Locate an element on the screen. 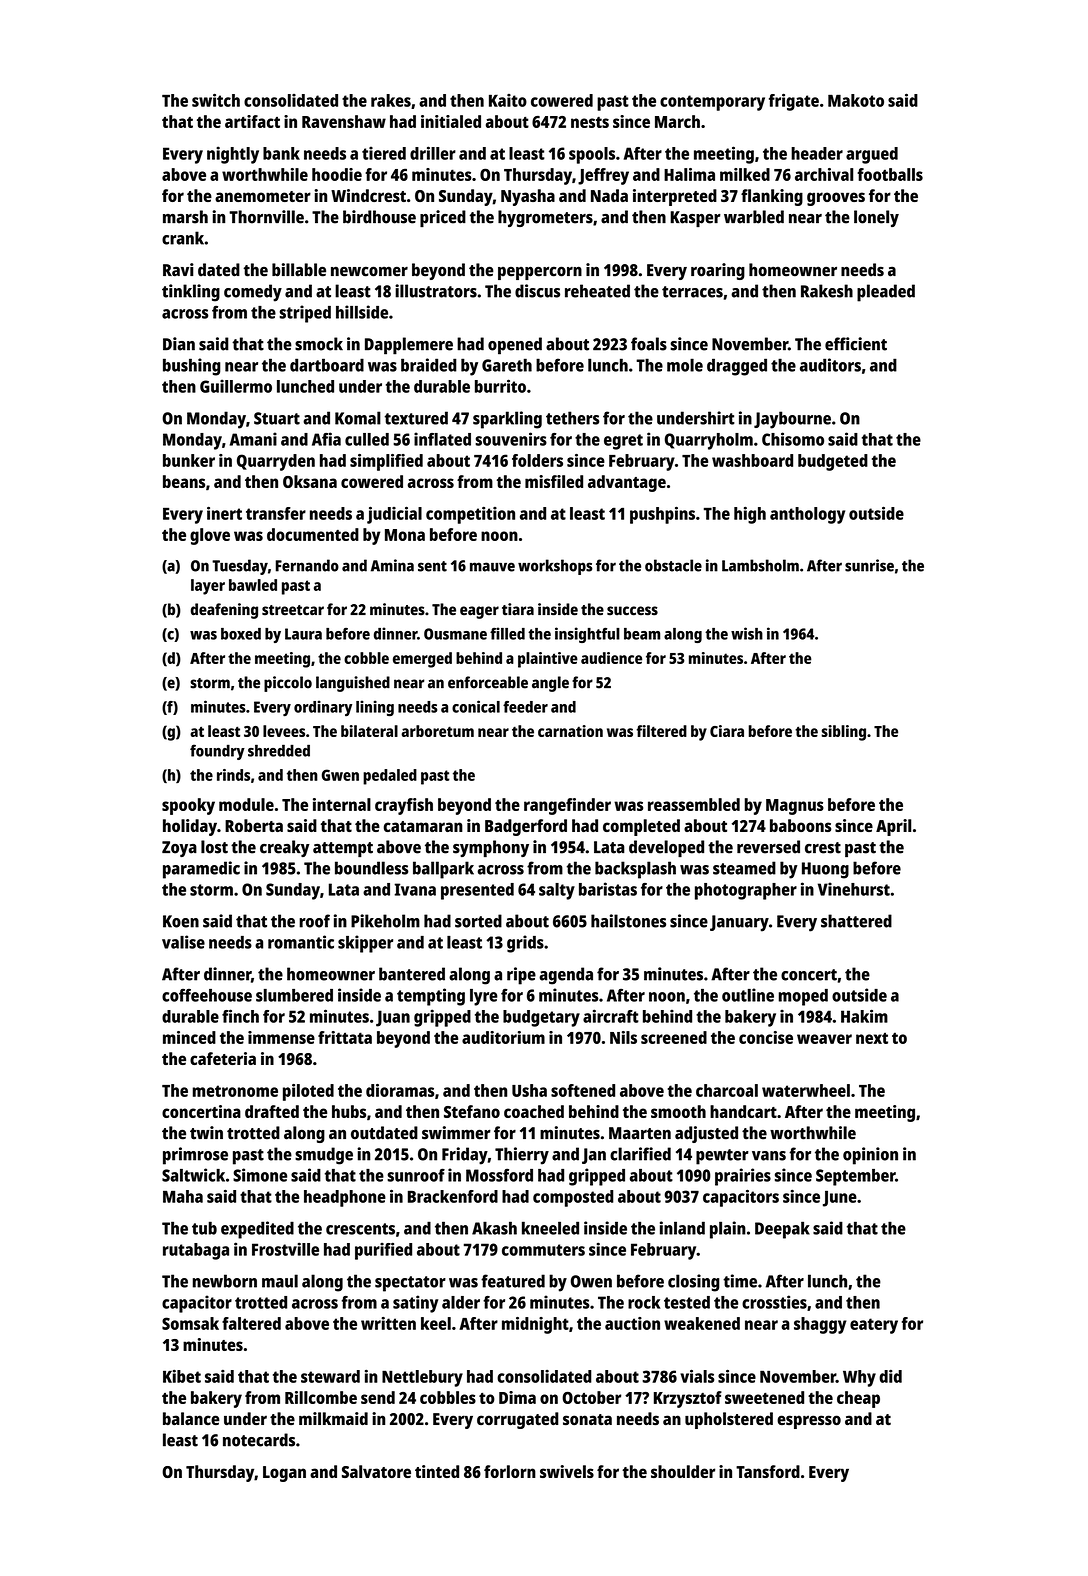 The width and height of the screenshot is (1088, 1576). screened is located at coordinates (674, 1037).
